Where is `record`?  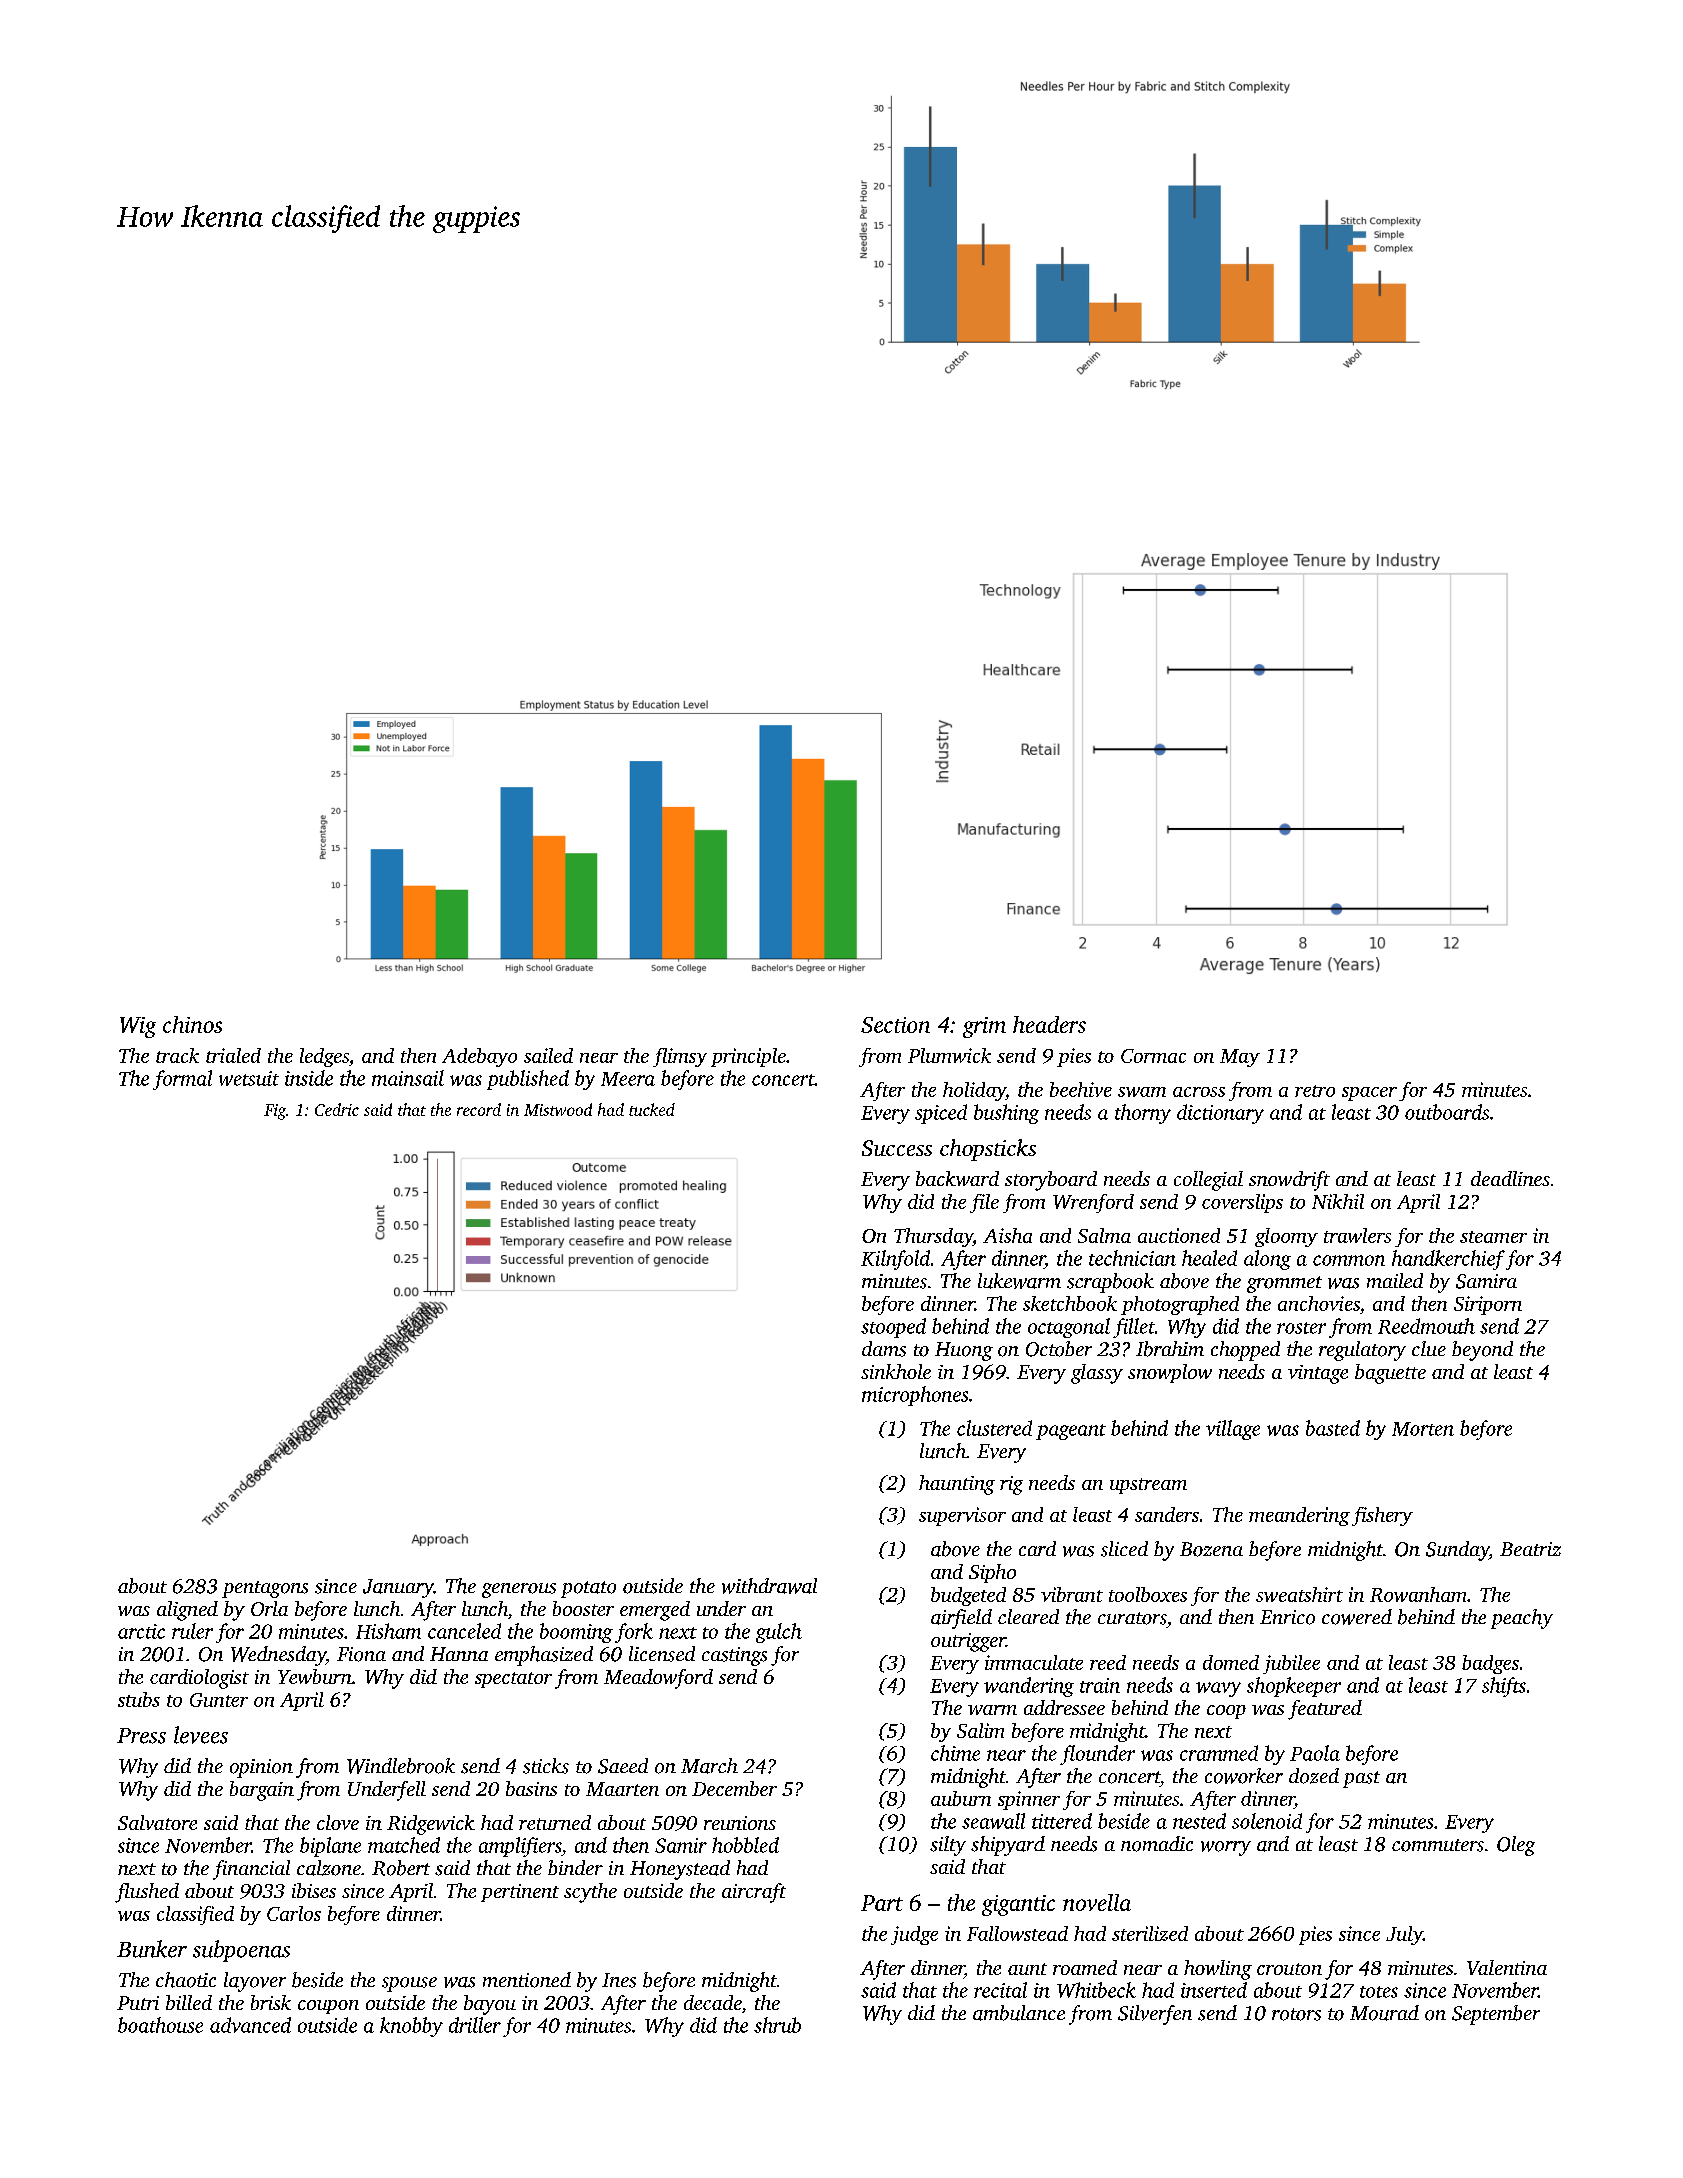 record is located at coordinates (479, 1109).
